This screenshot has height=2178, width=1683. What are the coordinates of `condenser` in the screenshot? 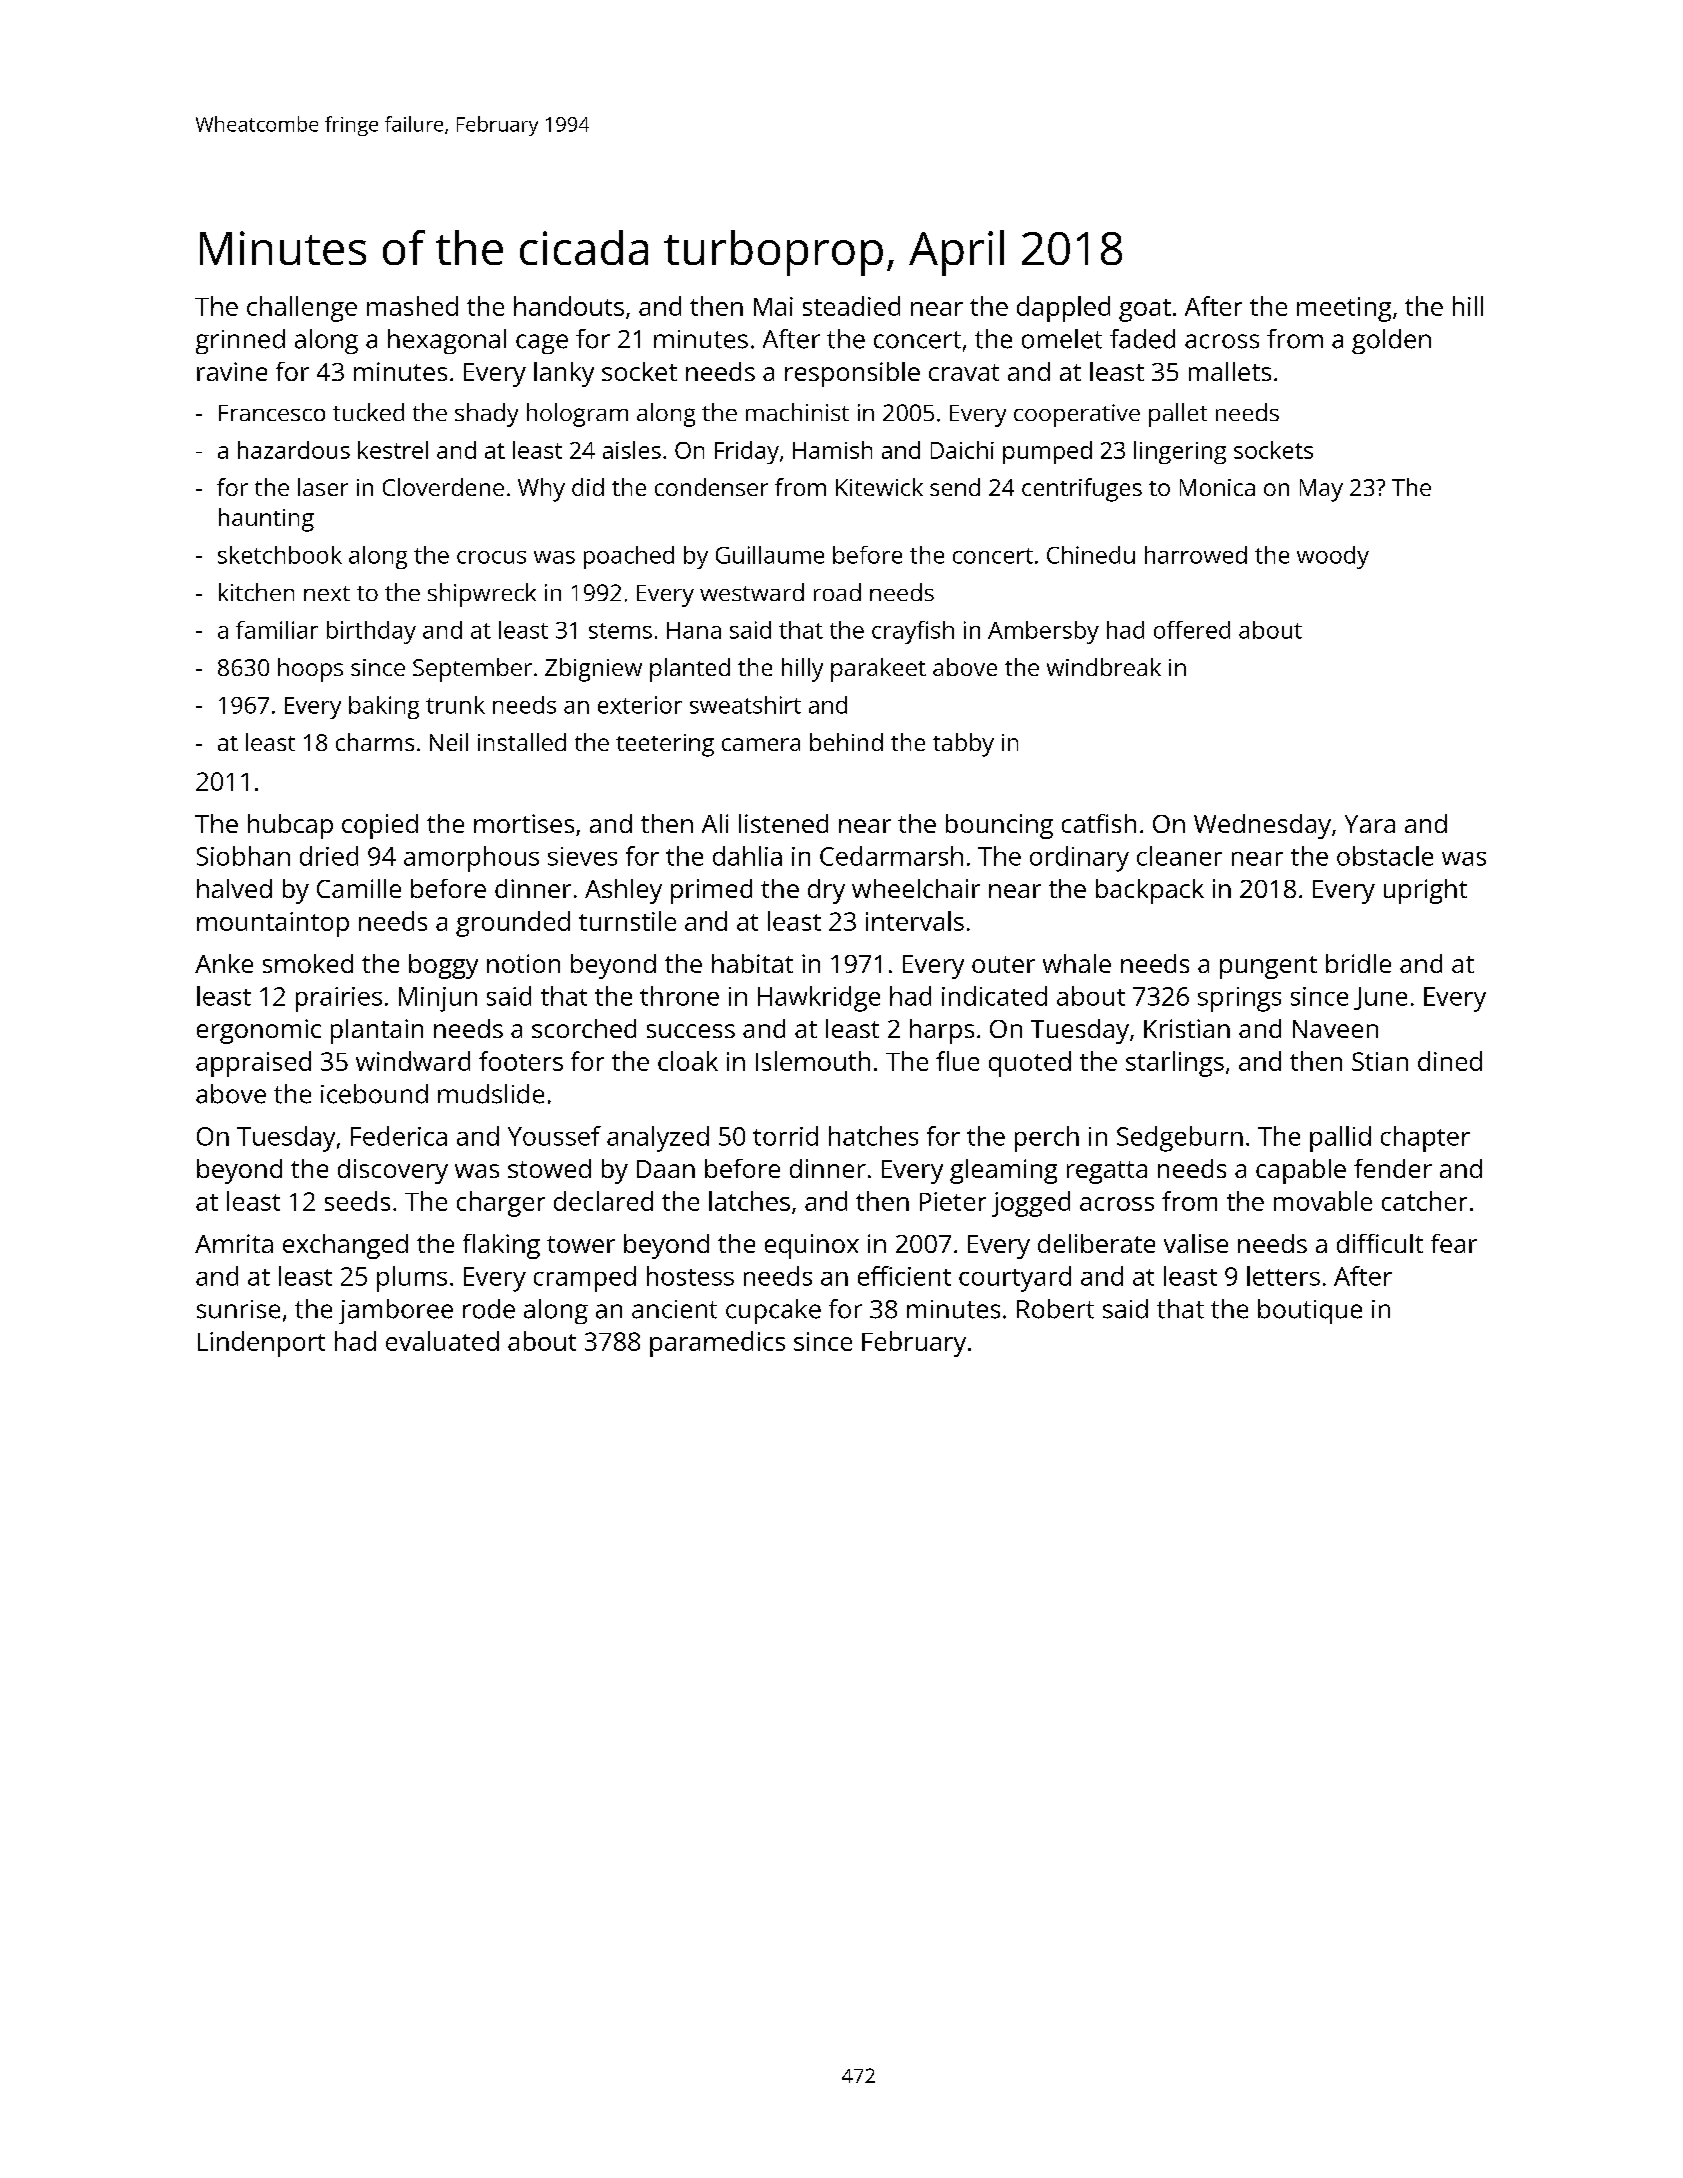 It's located at (711, 487).
